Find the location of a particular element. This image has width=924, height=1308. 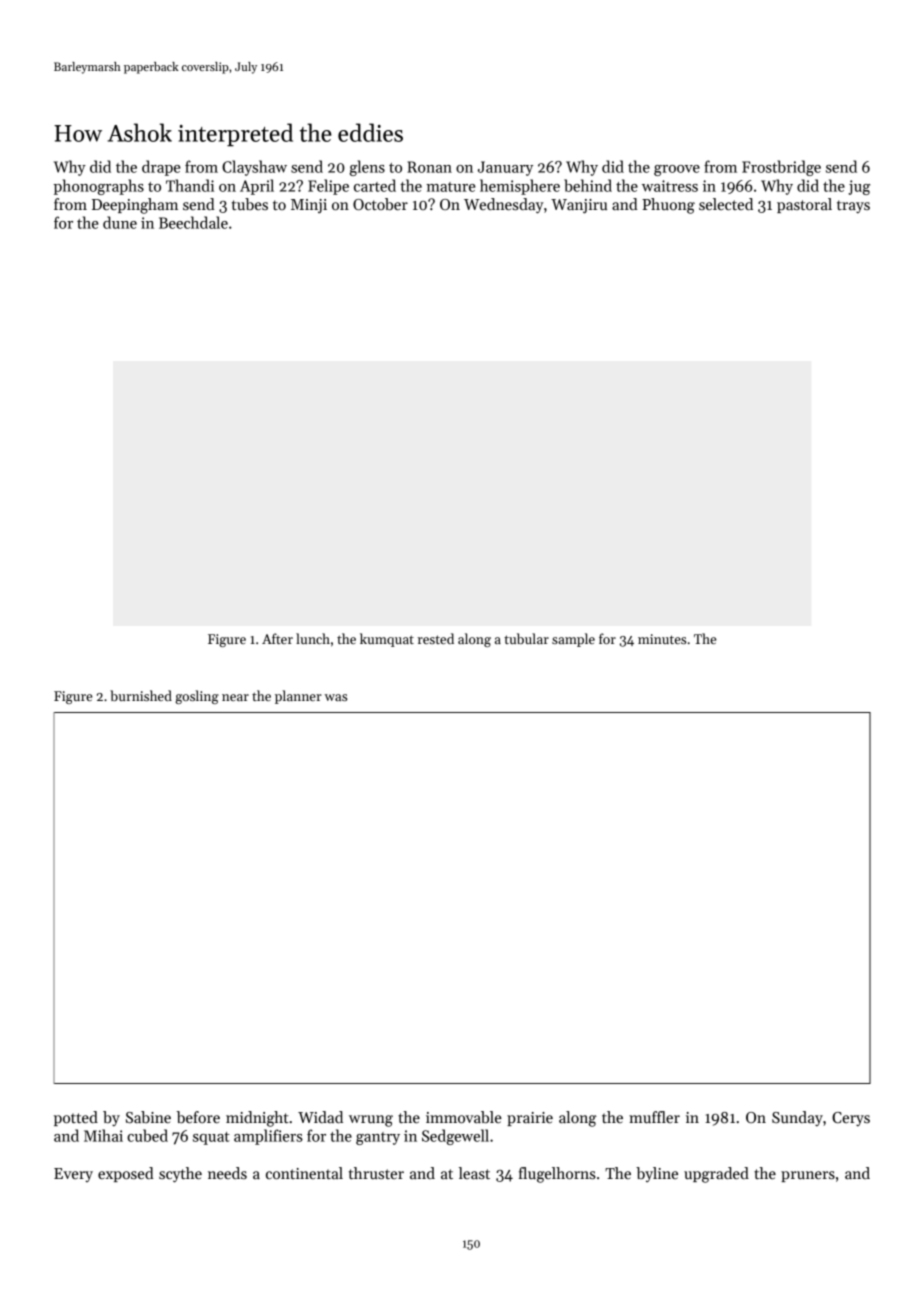

sample is located at coordinates (573, 640).
